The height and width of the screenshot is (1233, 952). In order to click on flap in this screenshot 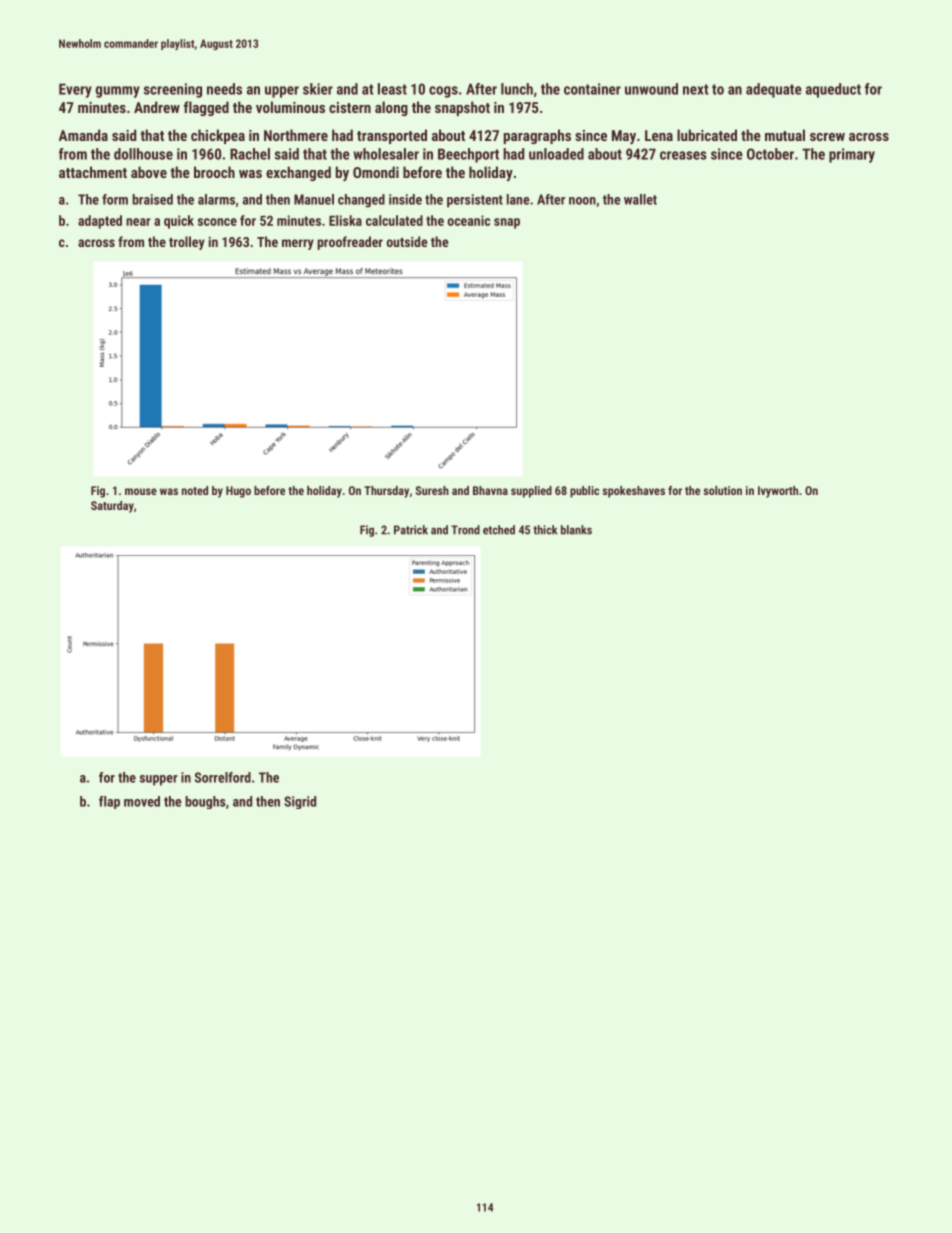, I will do `click(109, 802)`.
